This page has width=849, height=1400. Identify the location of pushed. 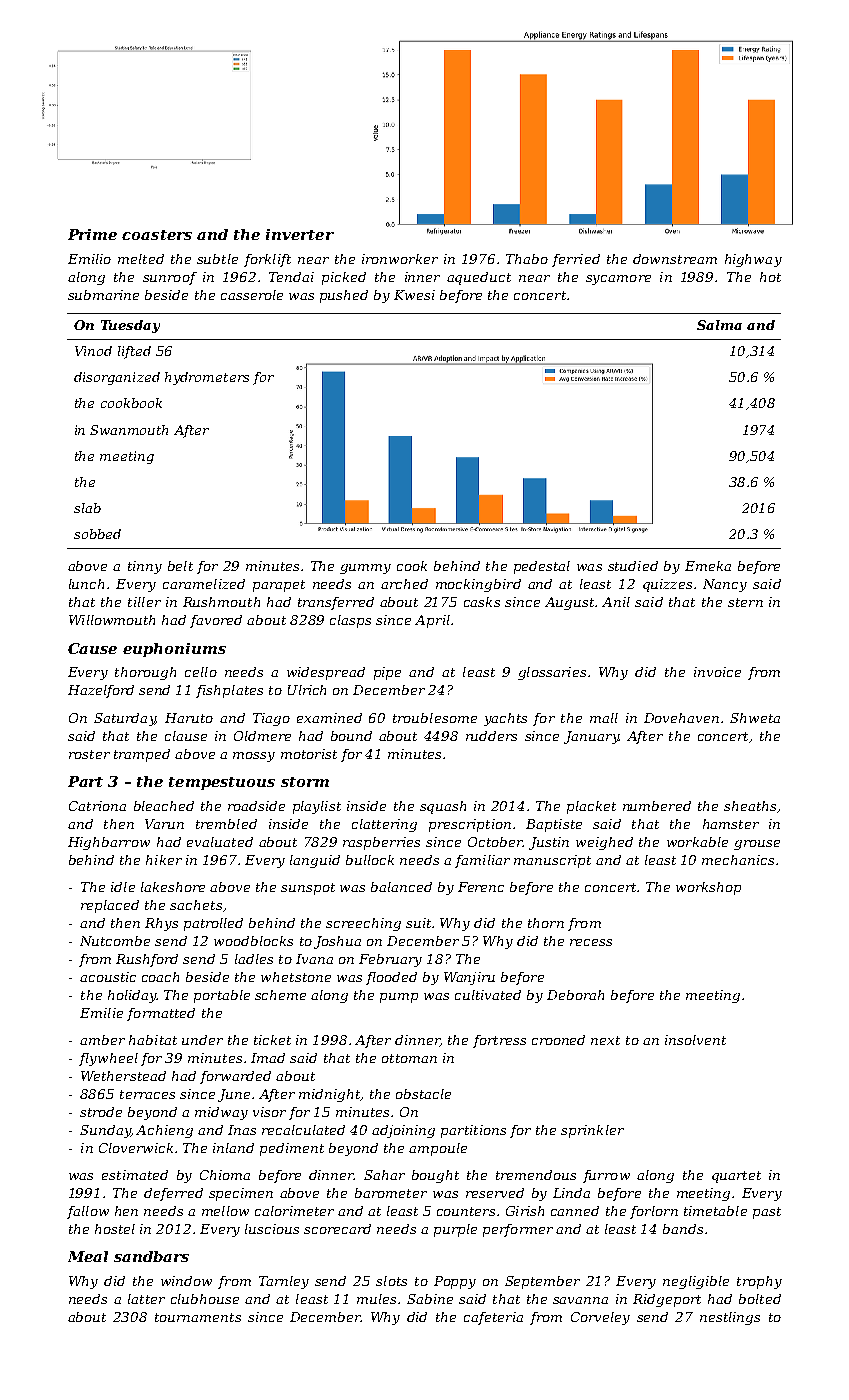
(344, 296).
